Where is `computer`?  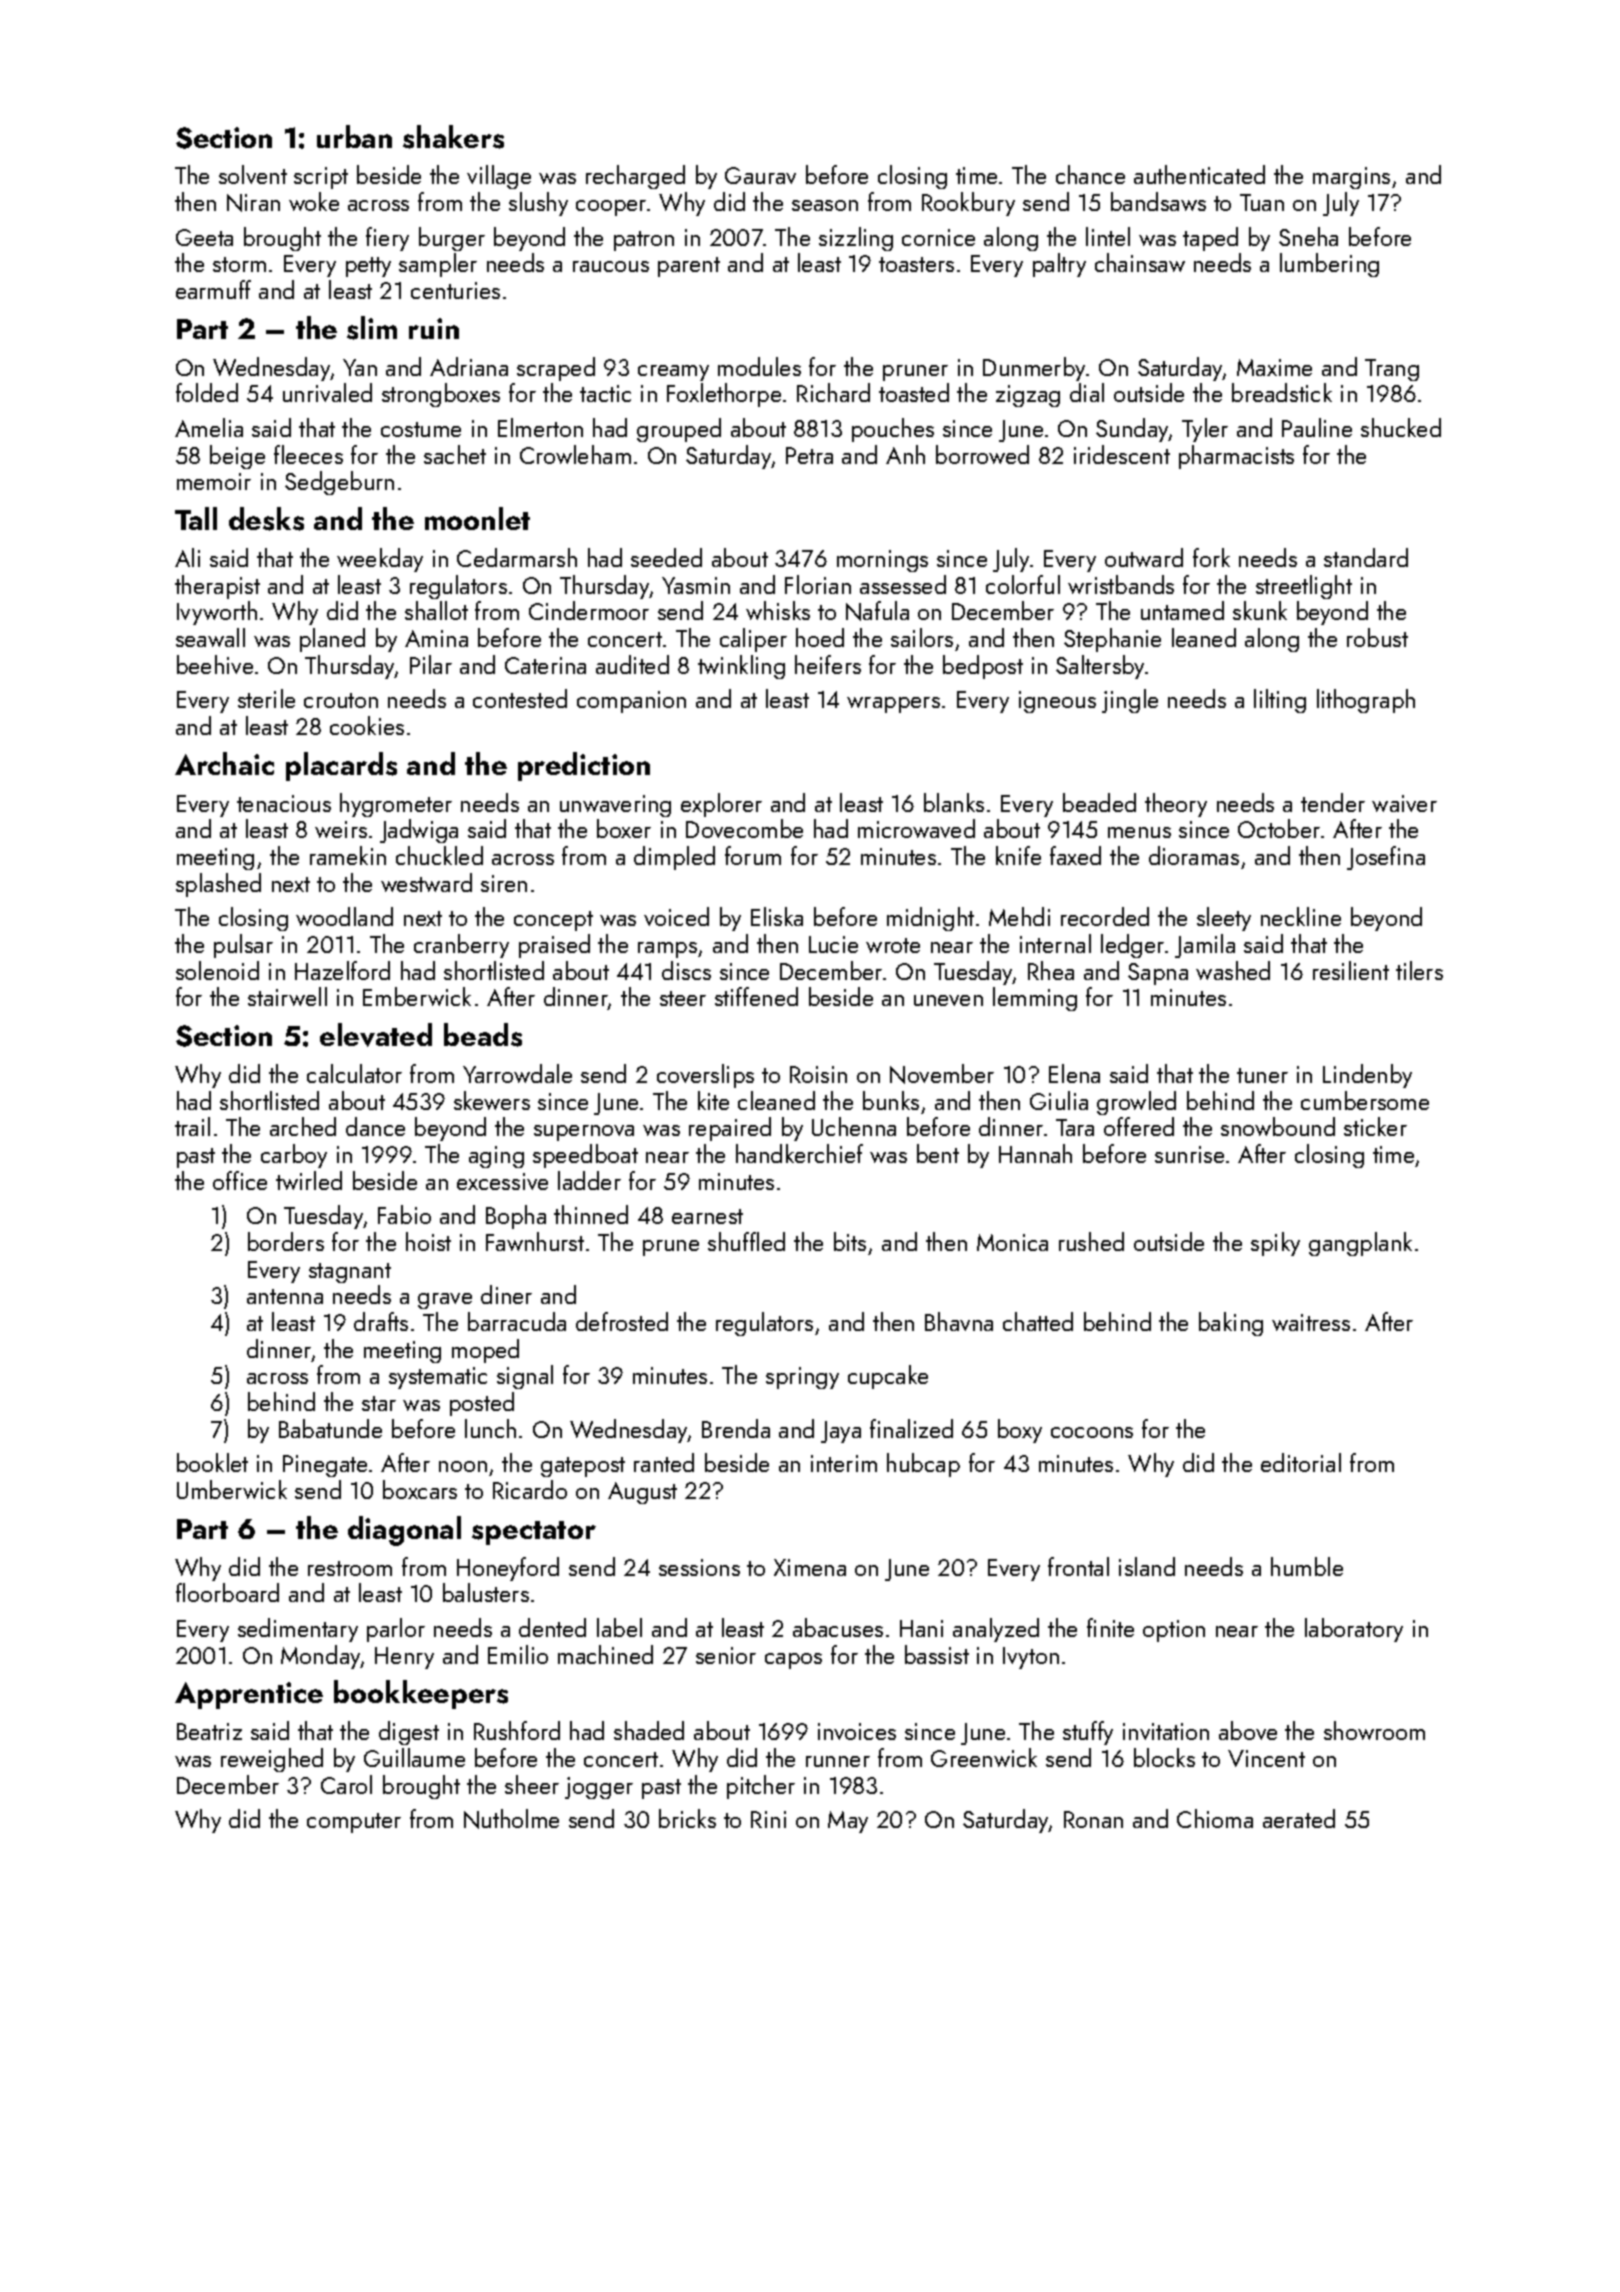
computer is located at coordinates (354, 1823).
